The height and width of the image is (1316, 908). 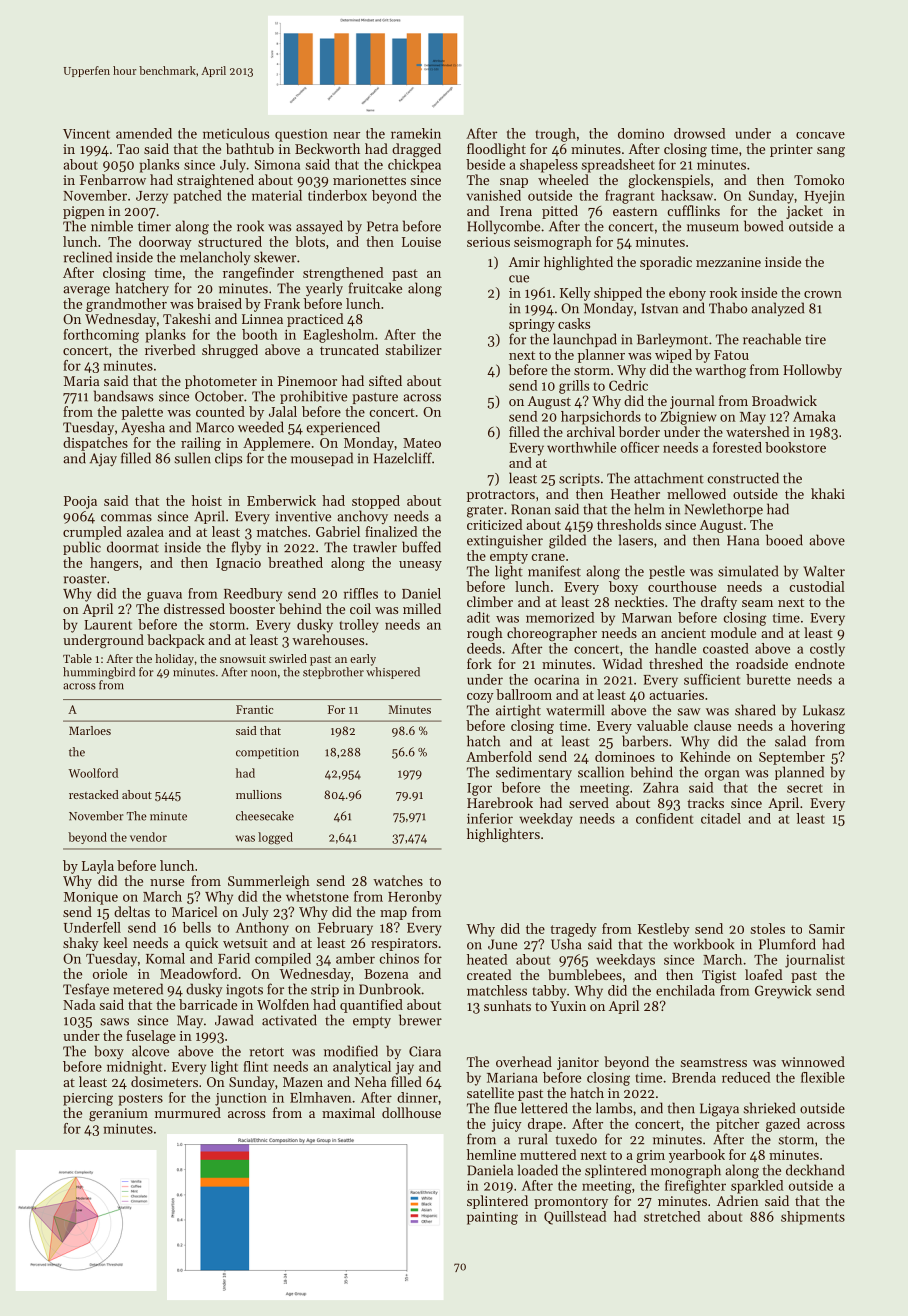 I want to click on murmured, so click(x=188, y=1112).
